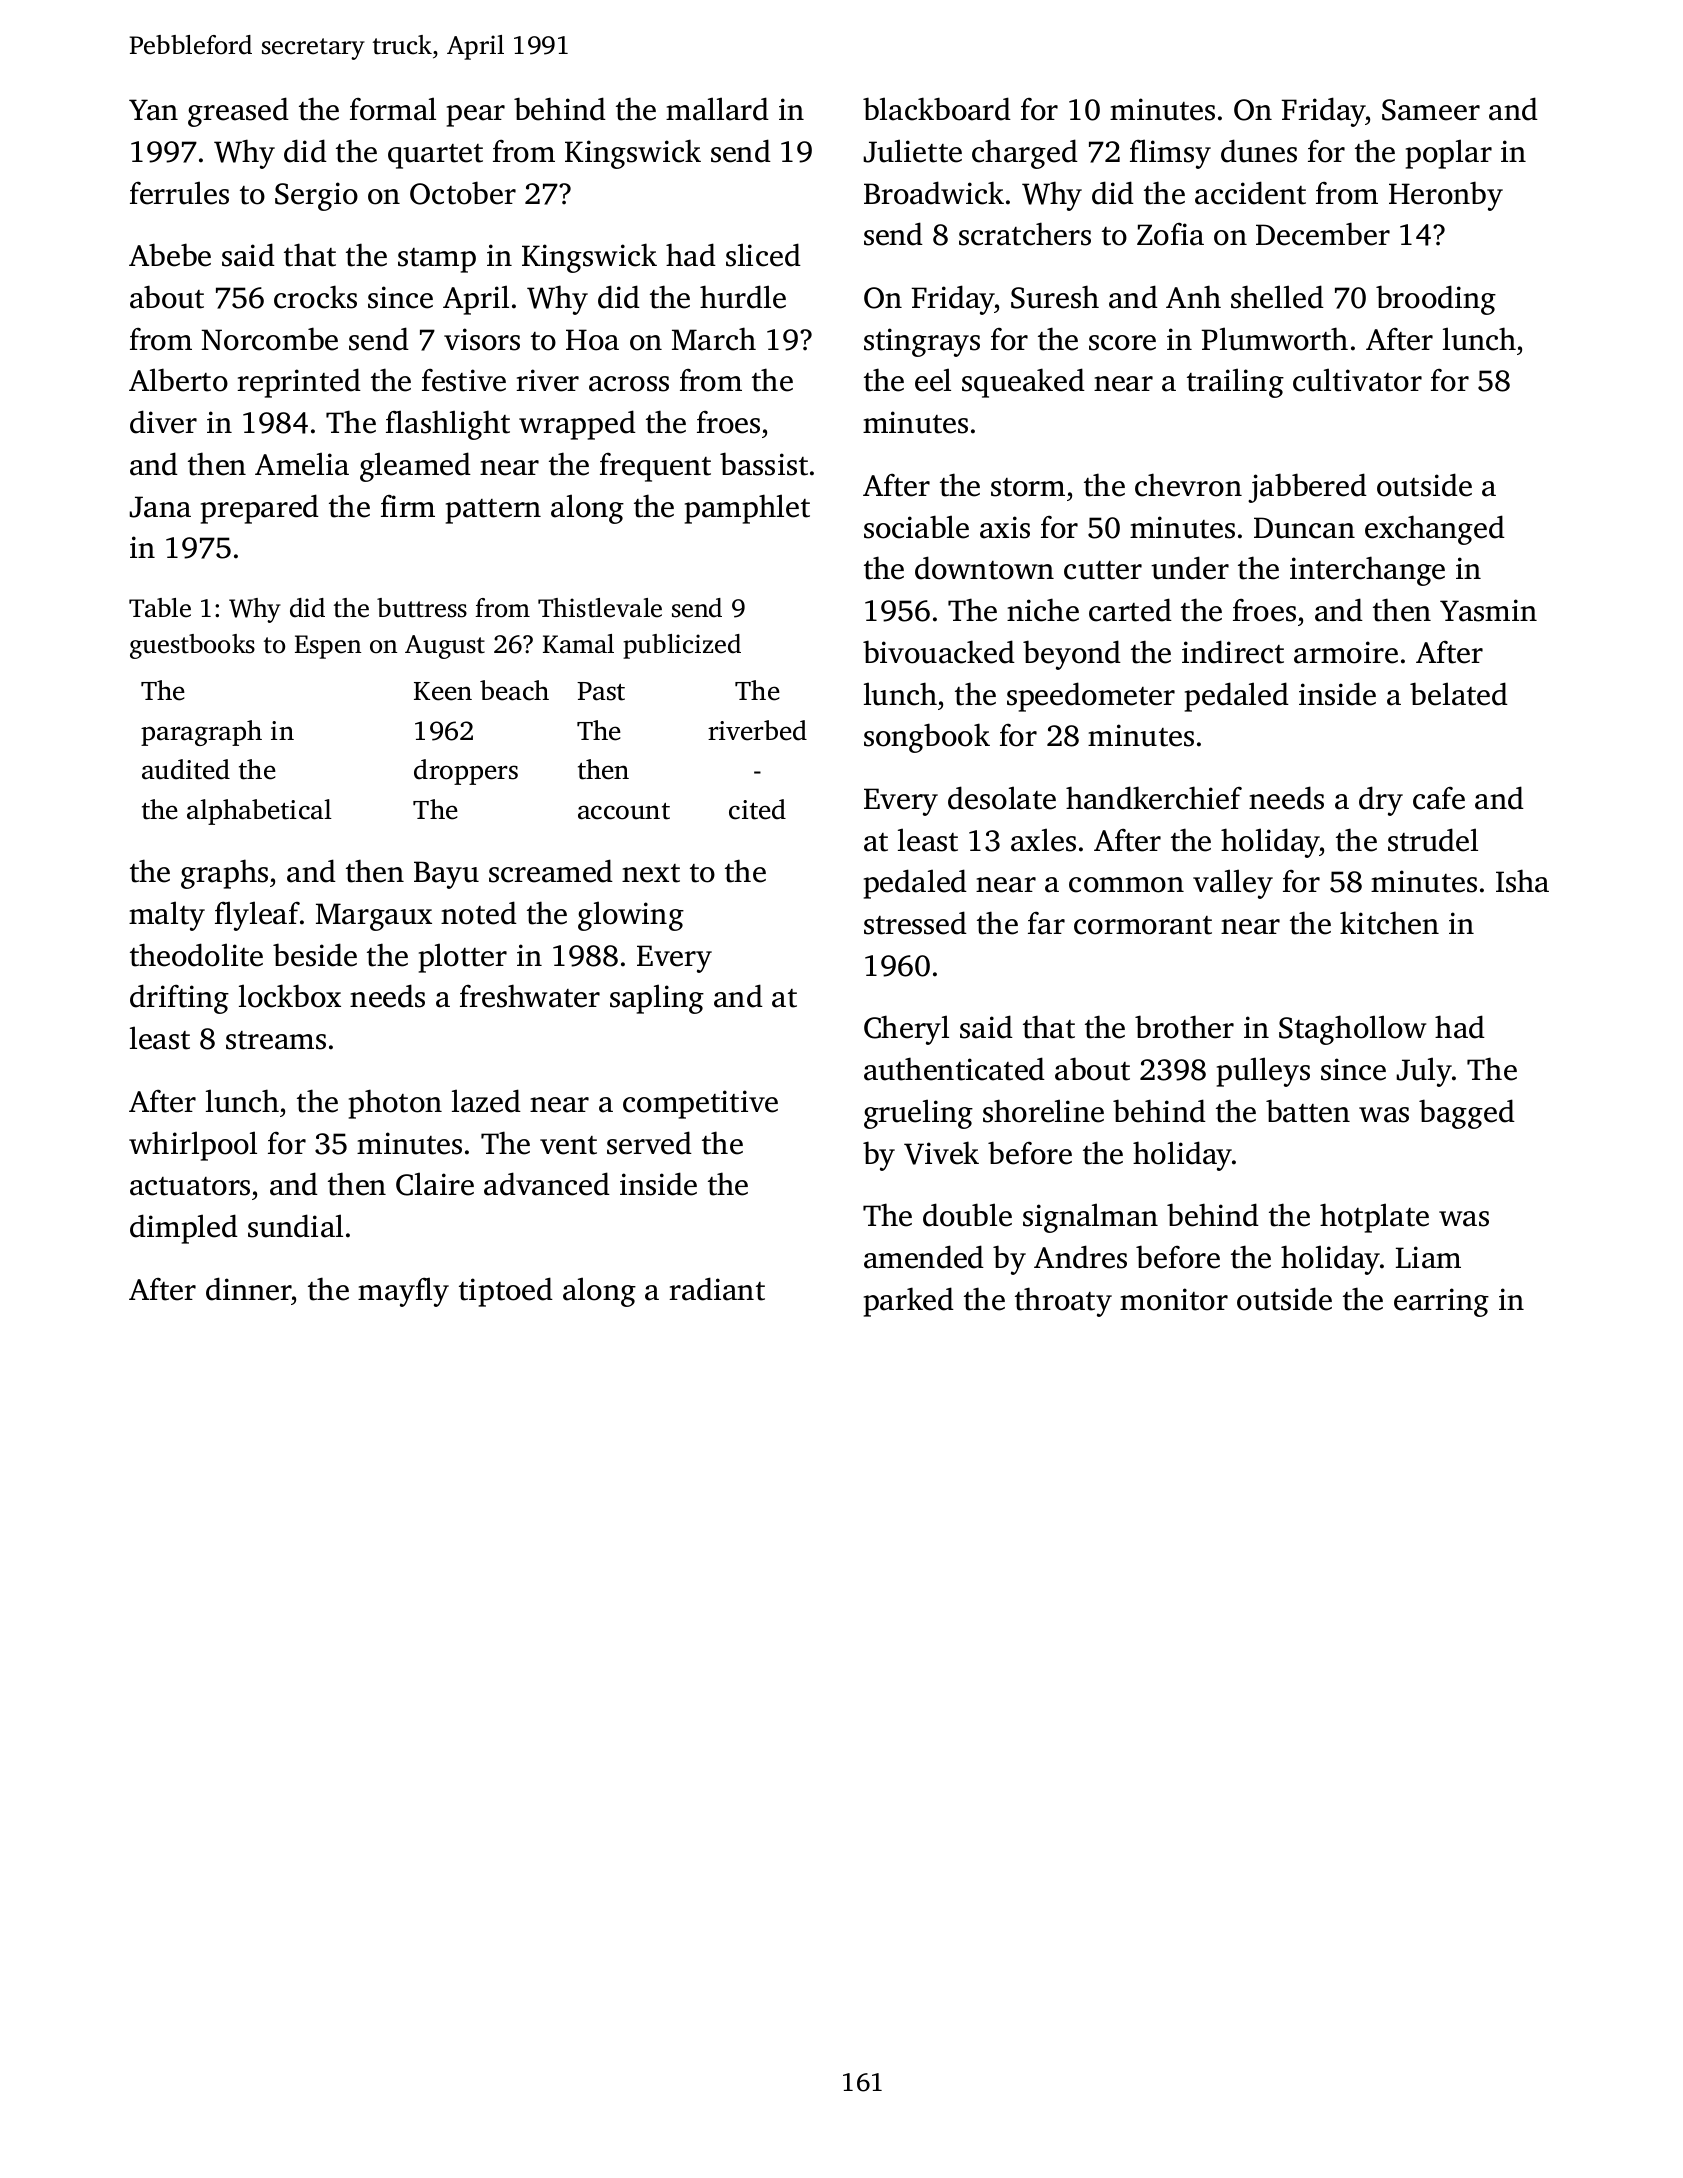 The image size is (1683, 2178). What do you see at coordinates (747, 509) in the screenshot?
I see `pamphlet` at bounding box center [747, 509].
